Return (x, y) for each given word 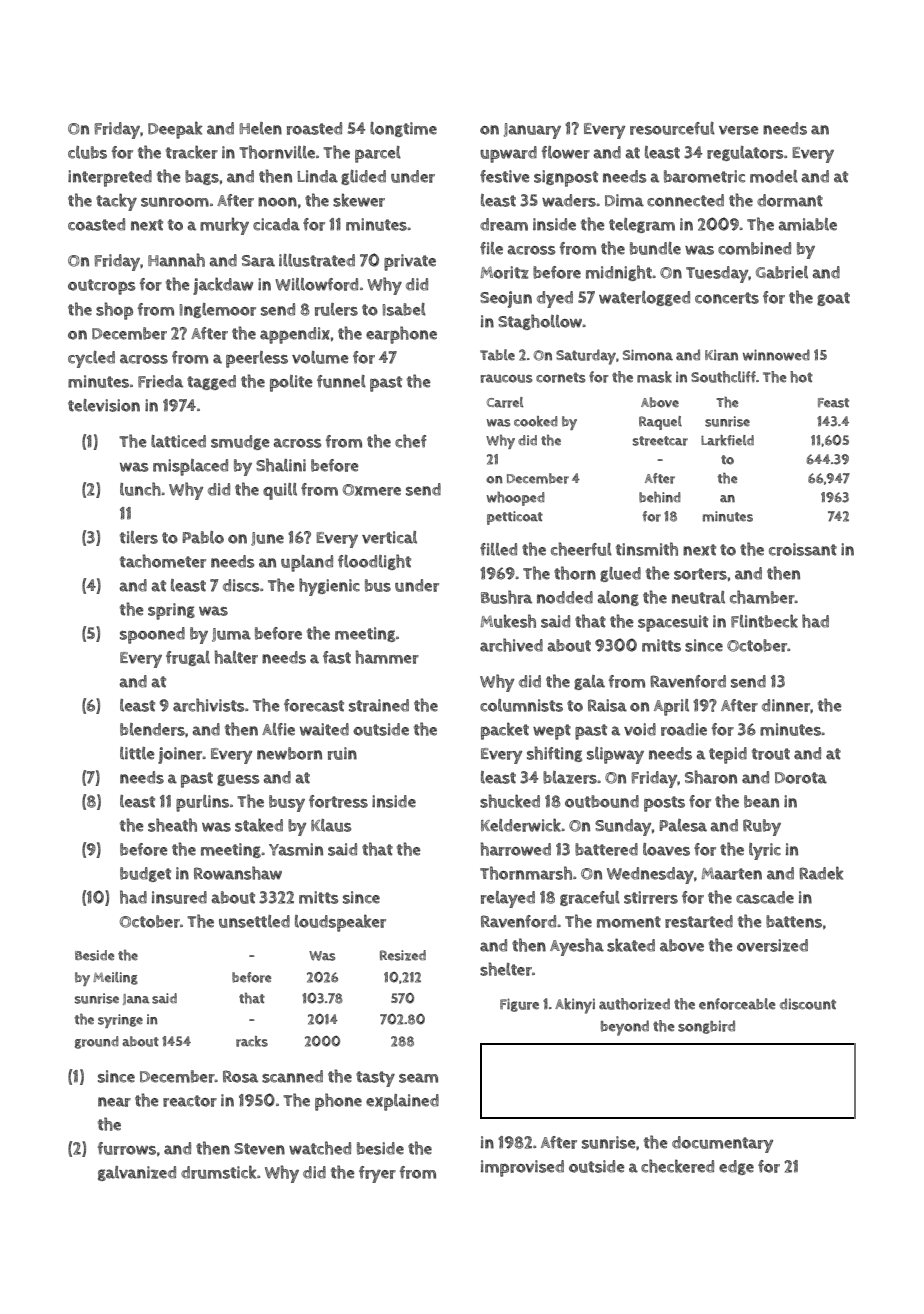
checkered (677, 1166)
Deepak (175, 130)
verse (739, 130)
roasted (314, 128)
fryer (377, 1174)
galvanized (137, 1173)
